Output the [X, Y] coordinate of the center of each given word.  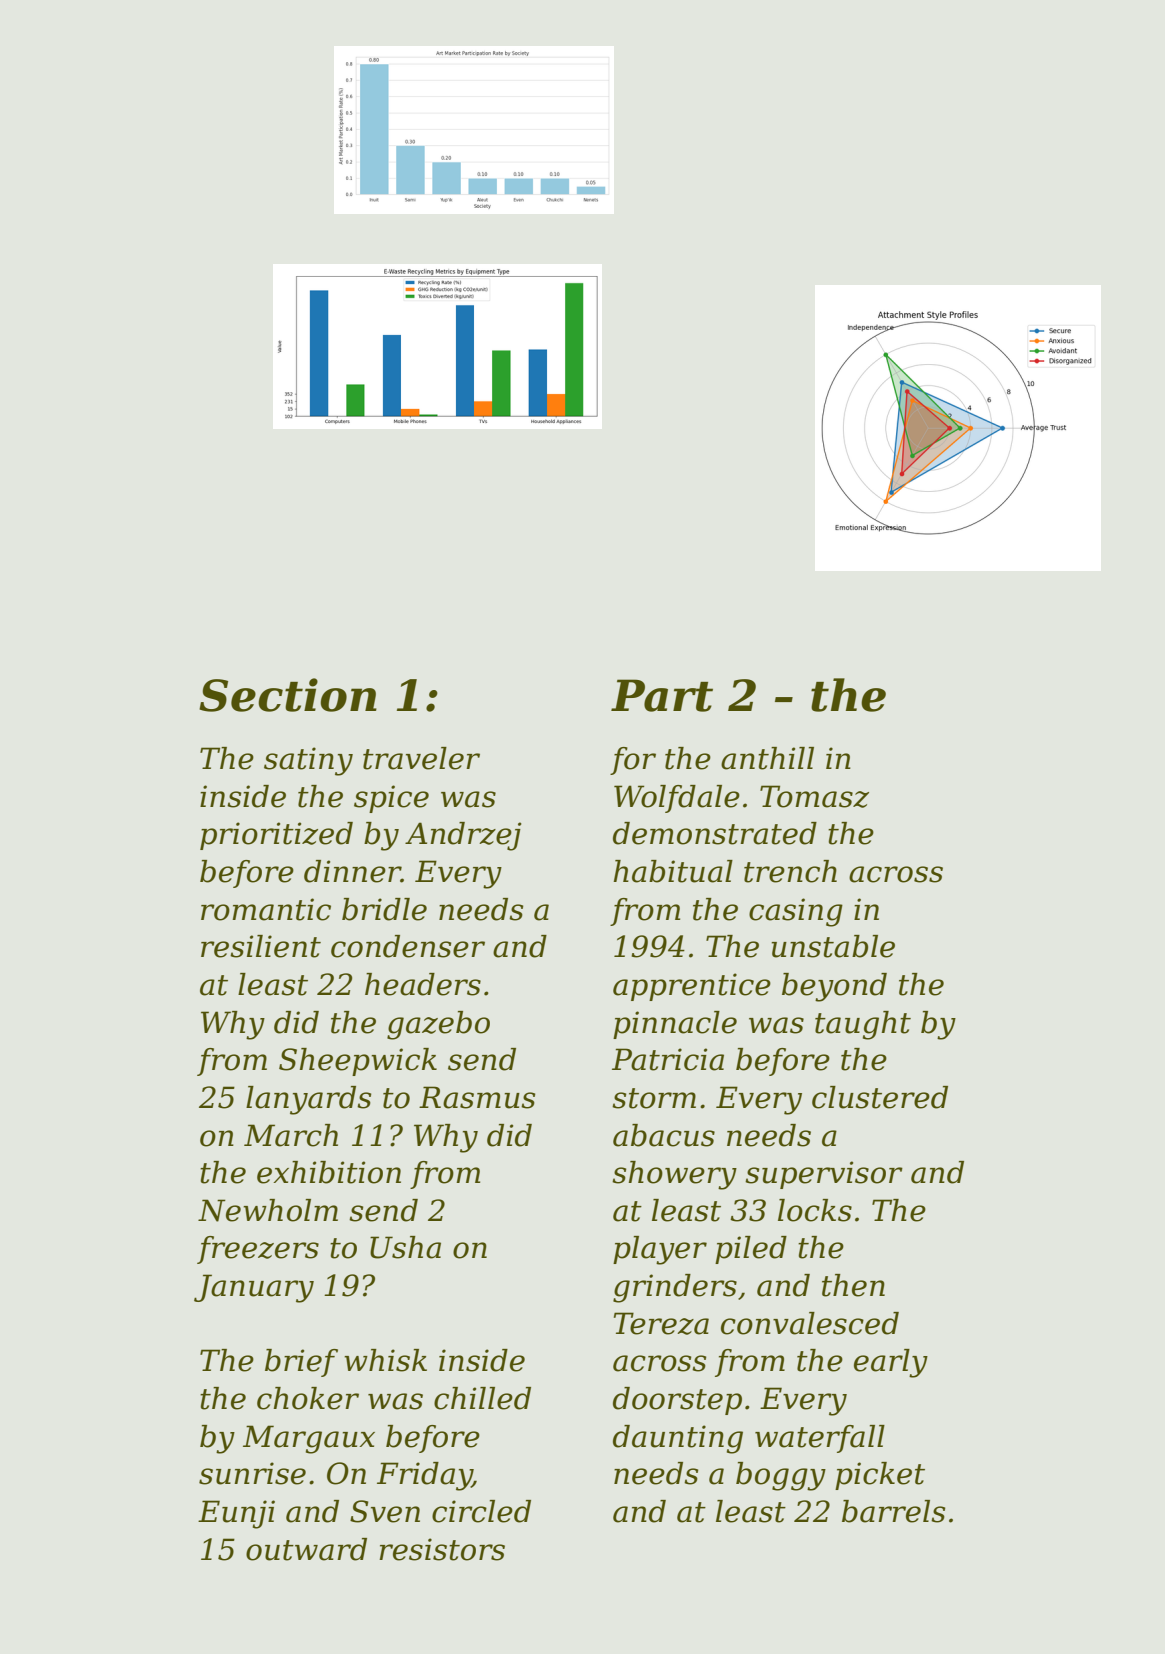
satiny [308, 761]
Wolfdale [677, 799]
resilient [261, 946]
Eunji [236, 1514]
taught [863, 1025]
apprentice [692, 987]
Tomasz [814, 796]
